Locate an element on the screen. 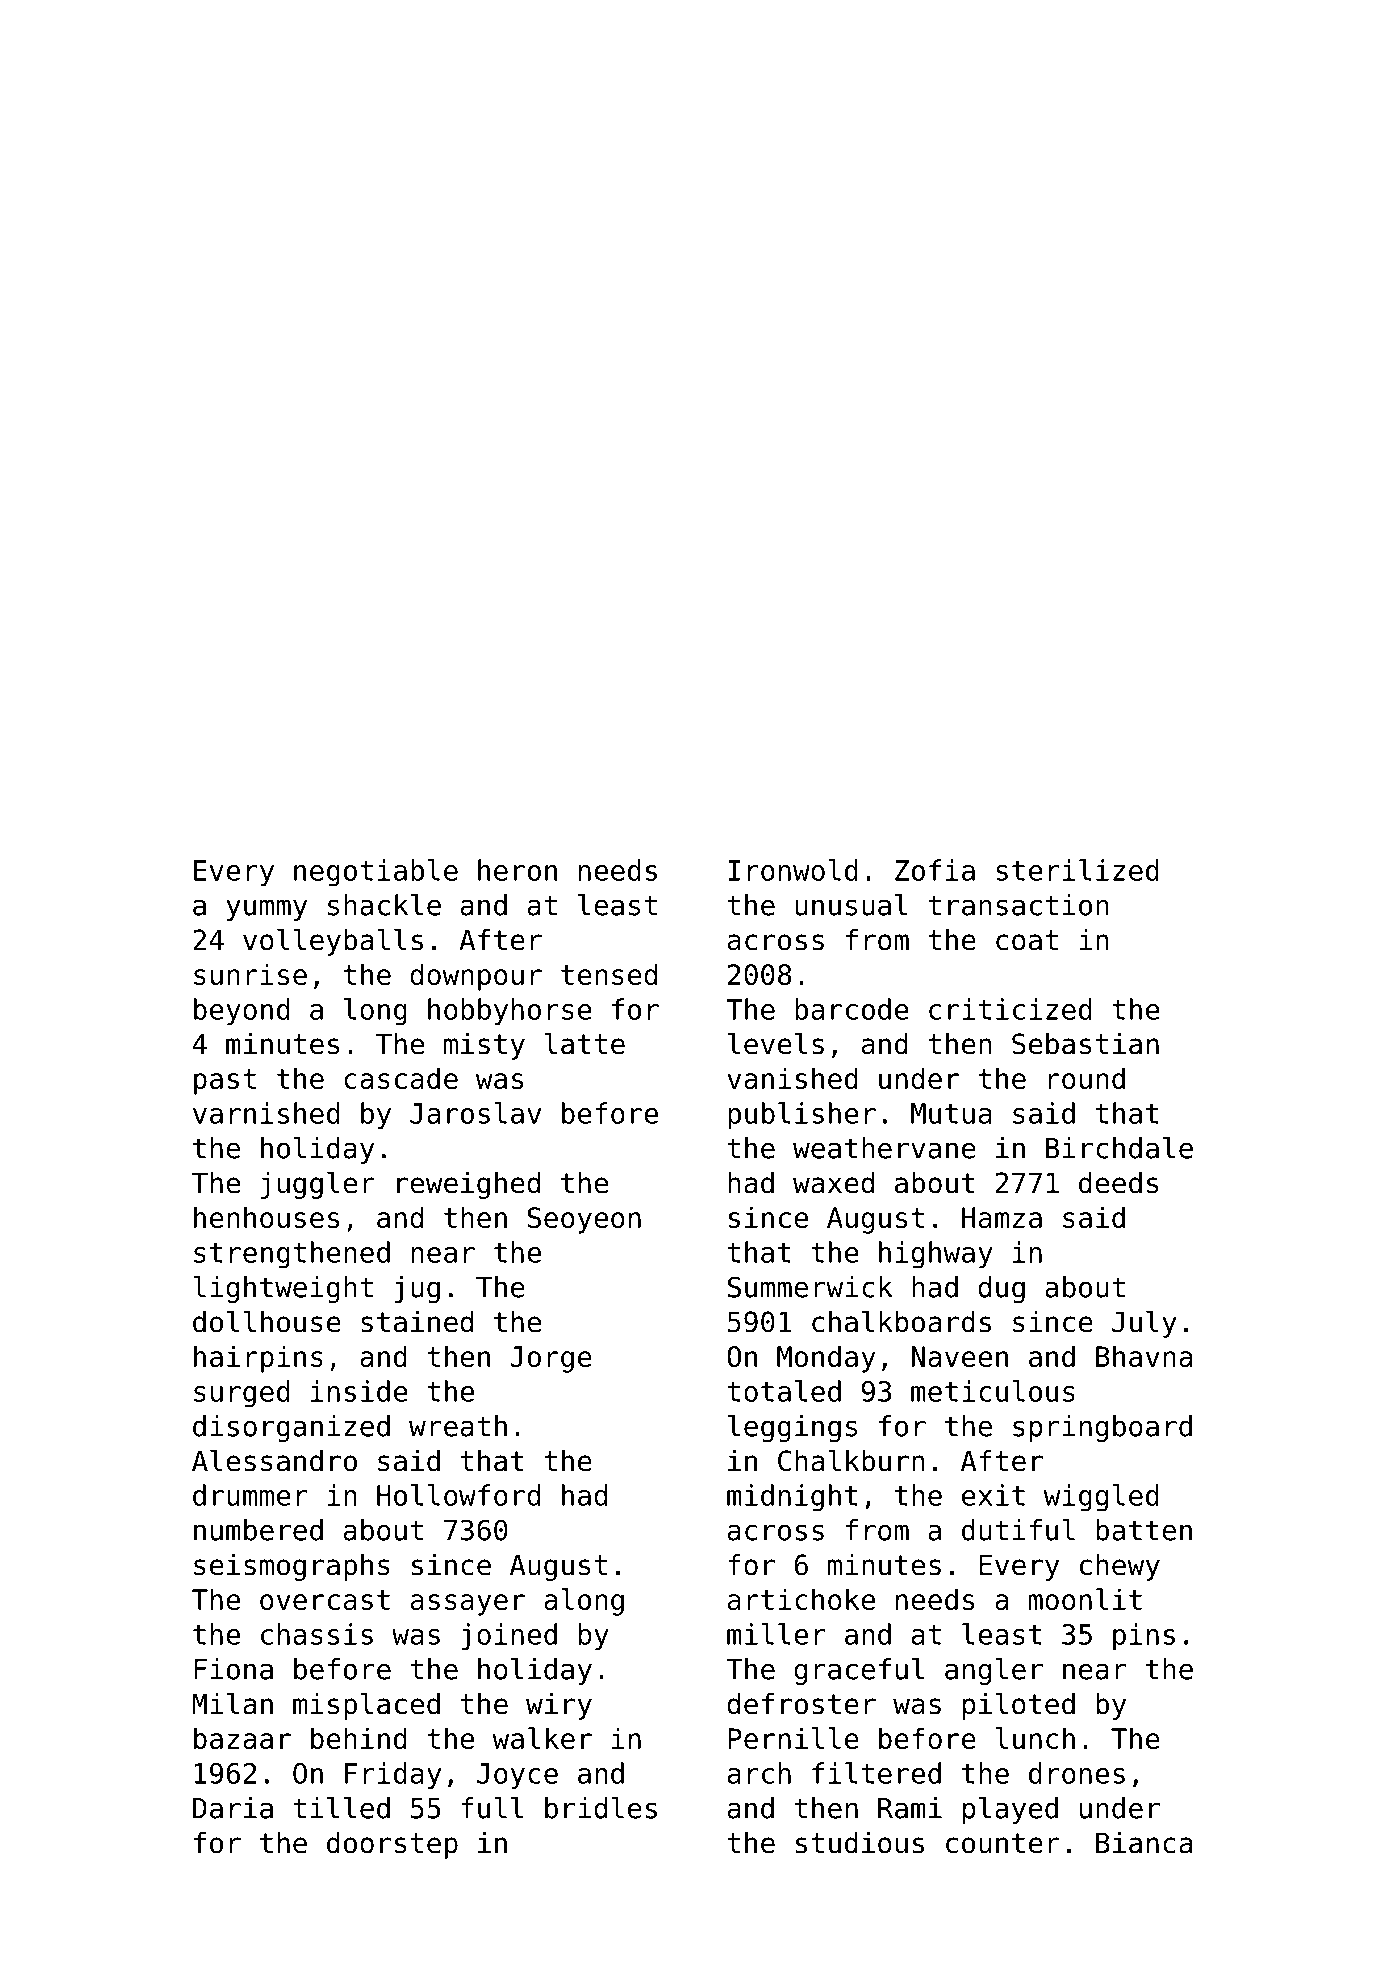 The height and width of the screenshot is (1969, 1386). yummy is located at coordinates (266, 910).
